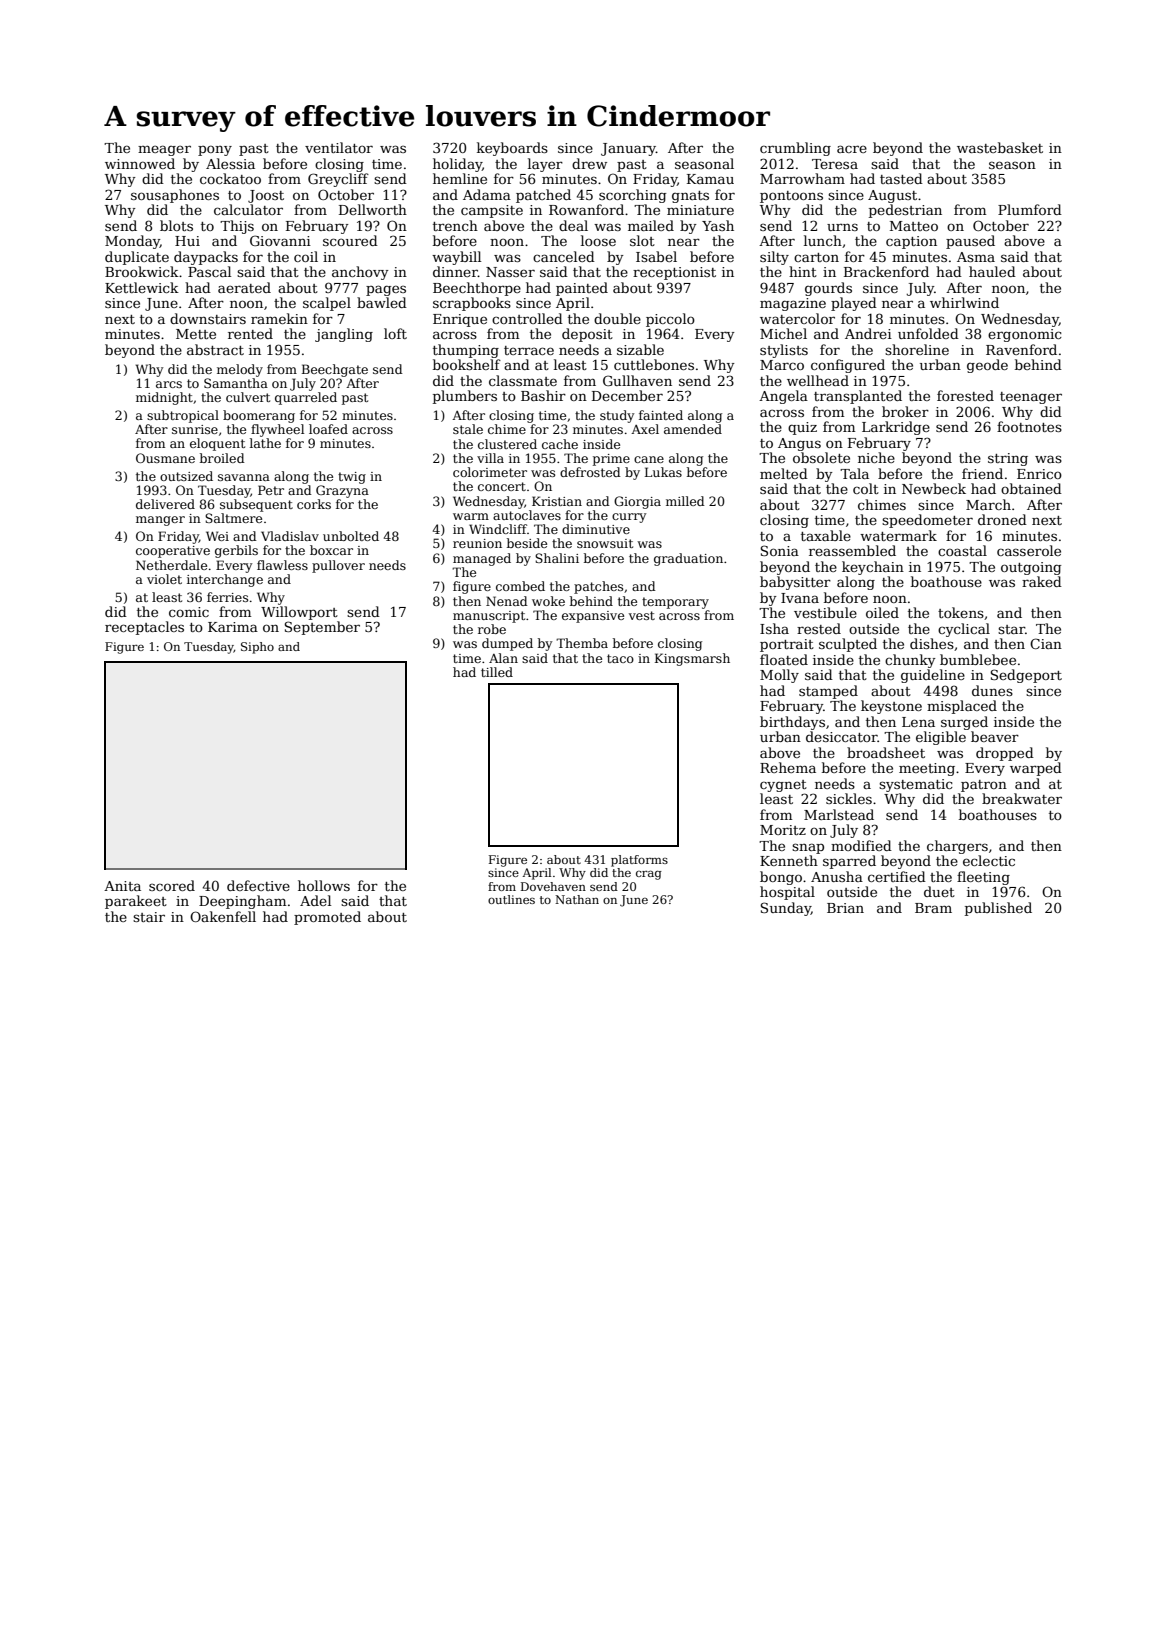  I want to click on Axel, so click(645, 429).
